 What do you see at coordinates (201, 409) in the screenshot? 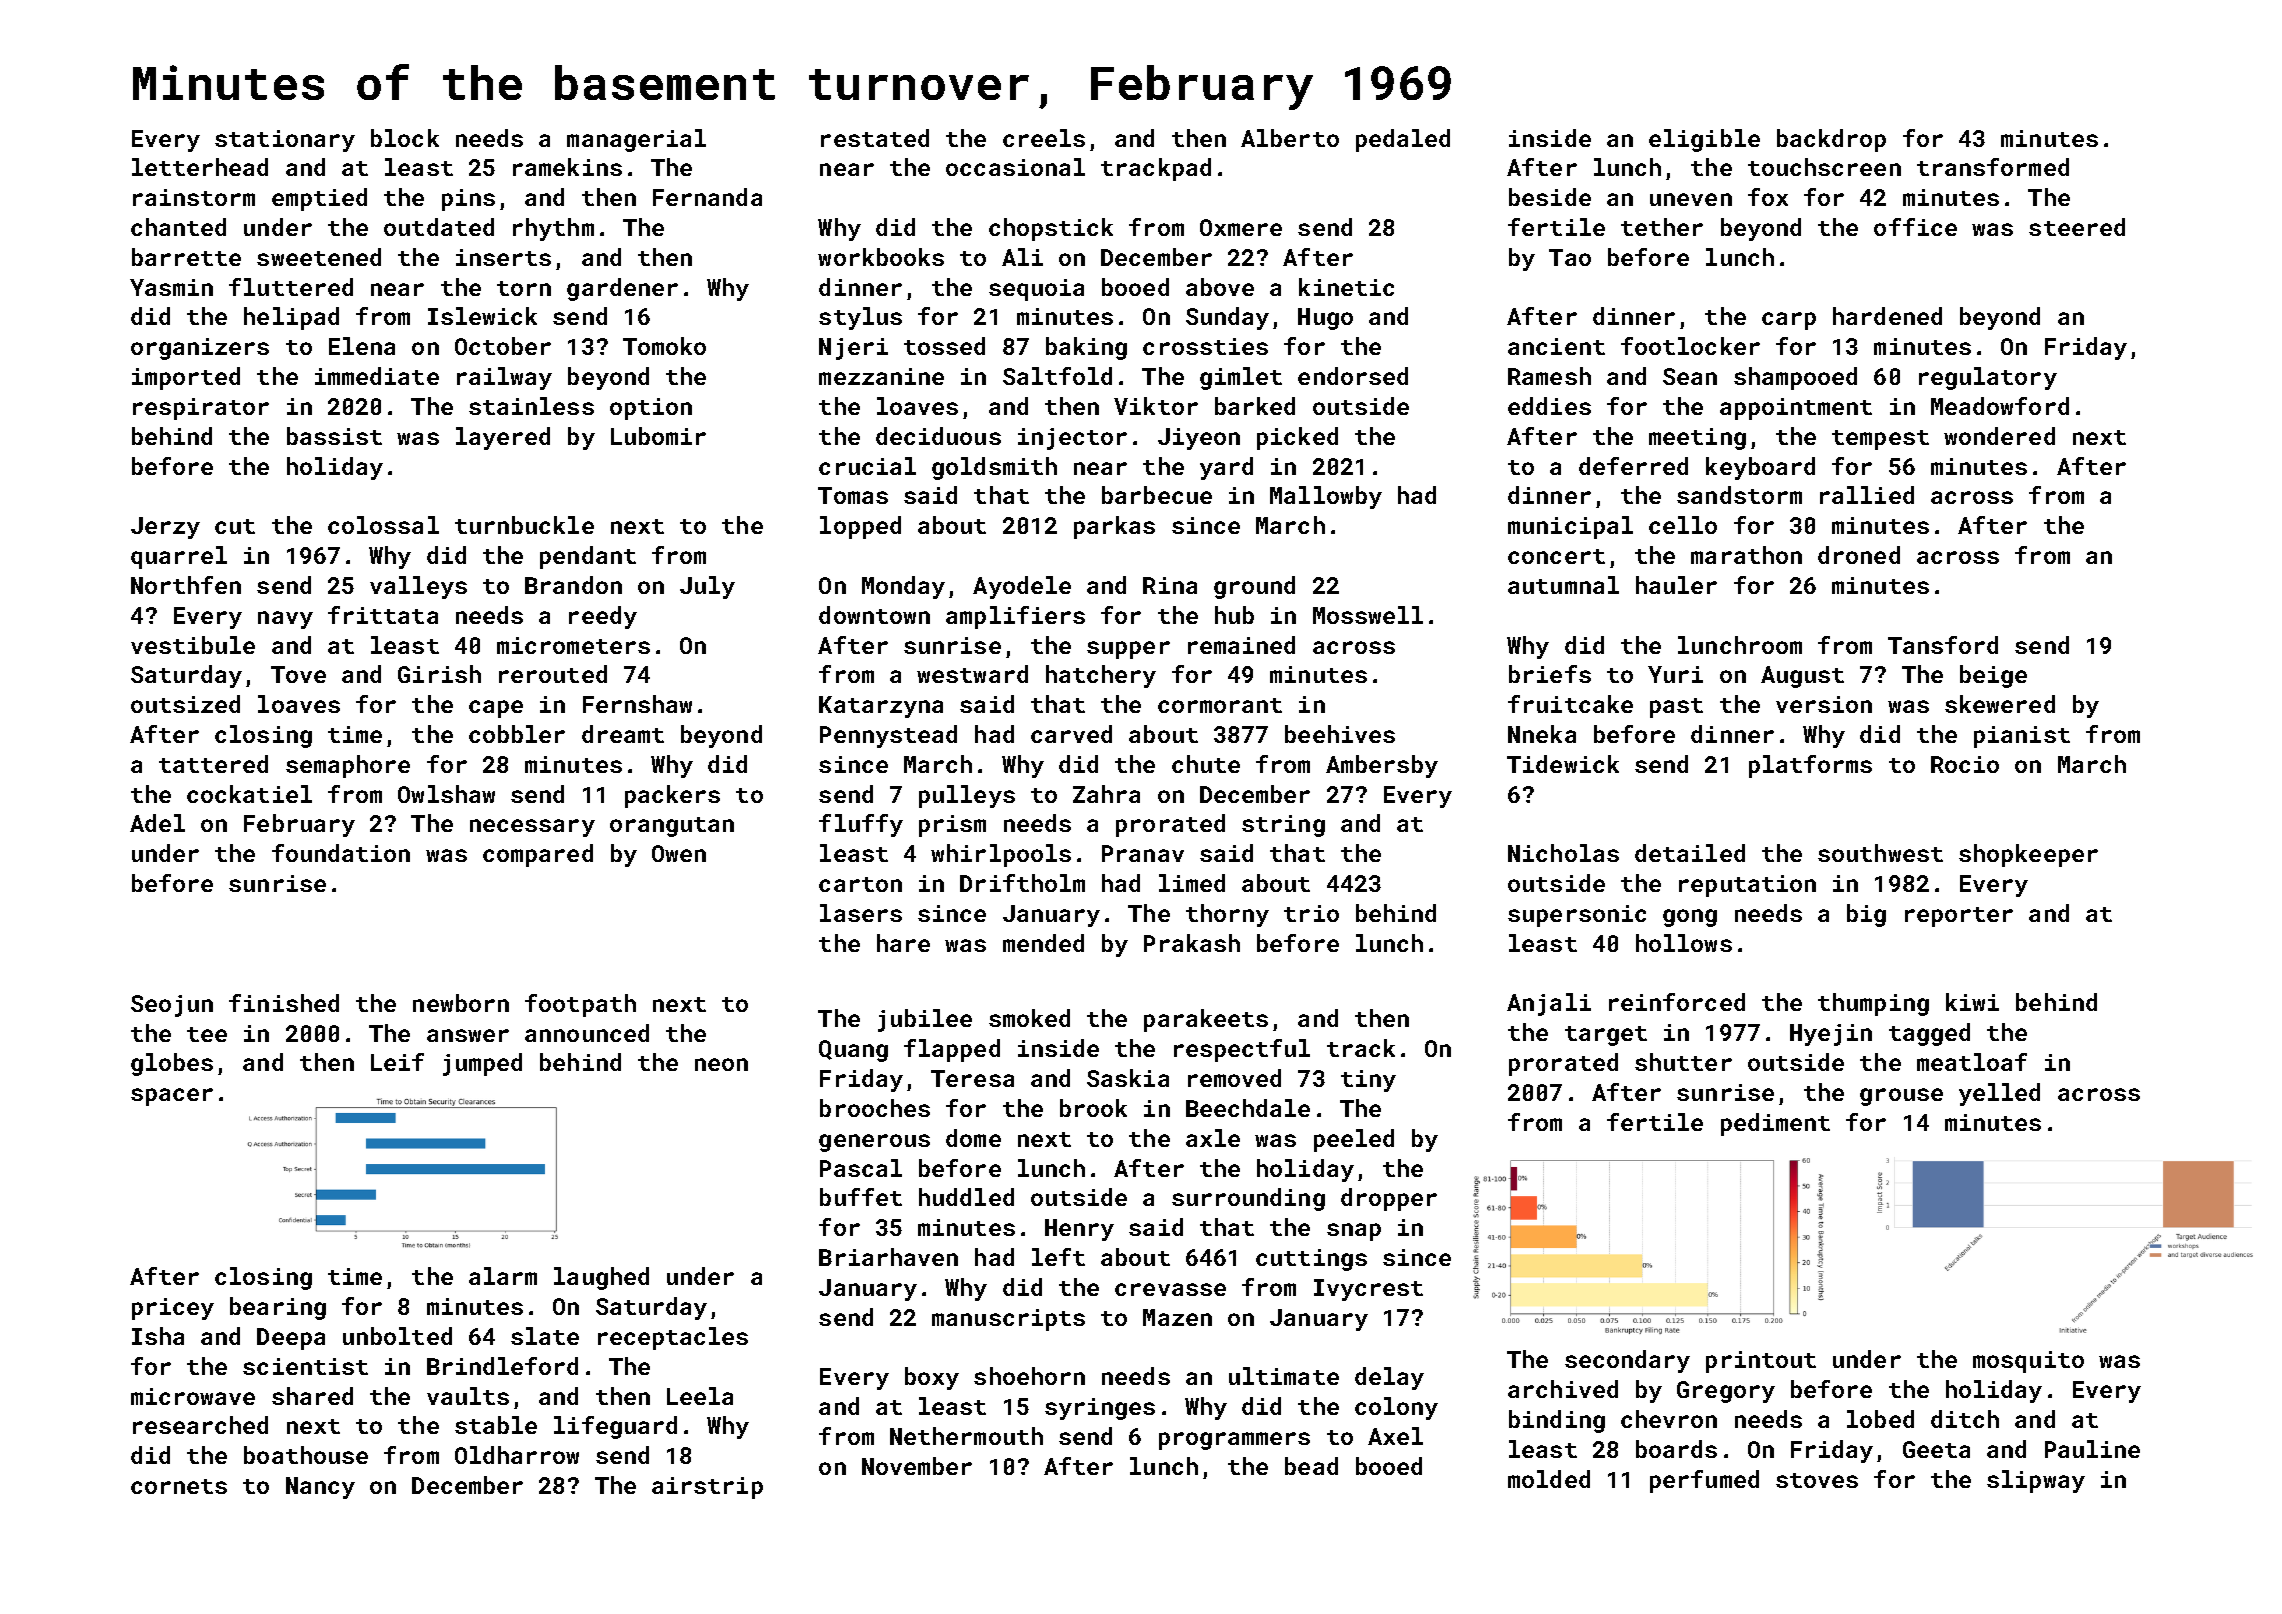
I see `respirator` at bounding box center [201, 409].
